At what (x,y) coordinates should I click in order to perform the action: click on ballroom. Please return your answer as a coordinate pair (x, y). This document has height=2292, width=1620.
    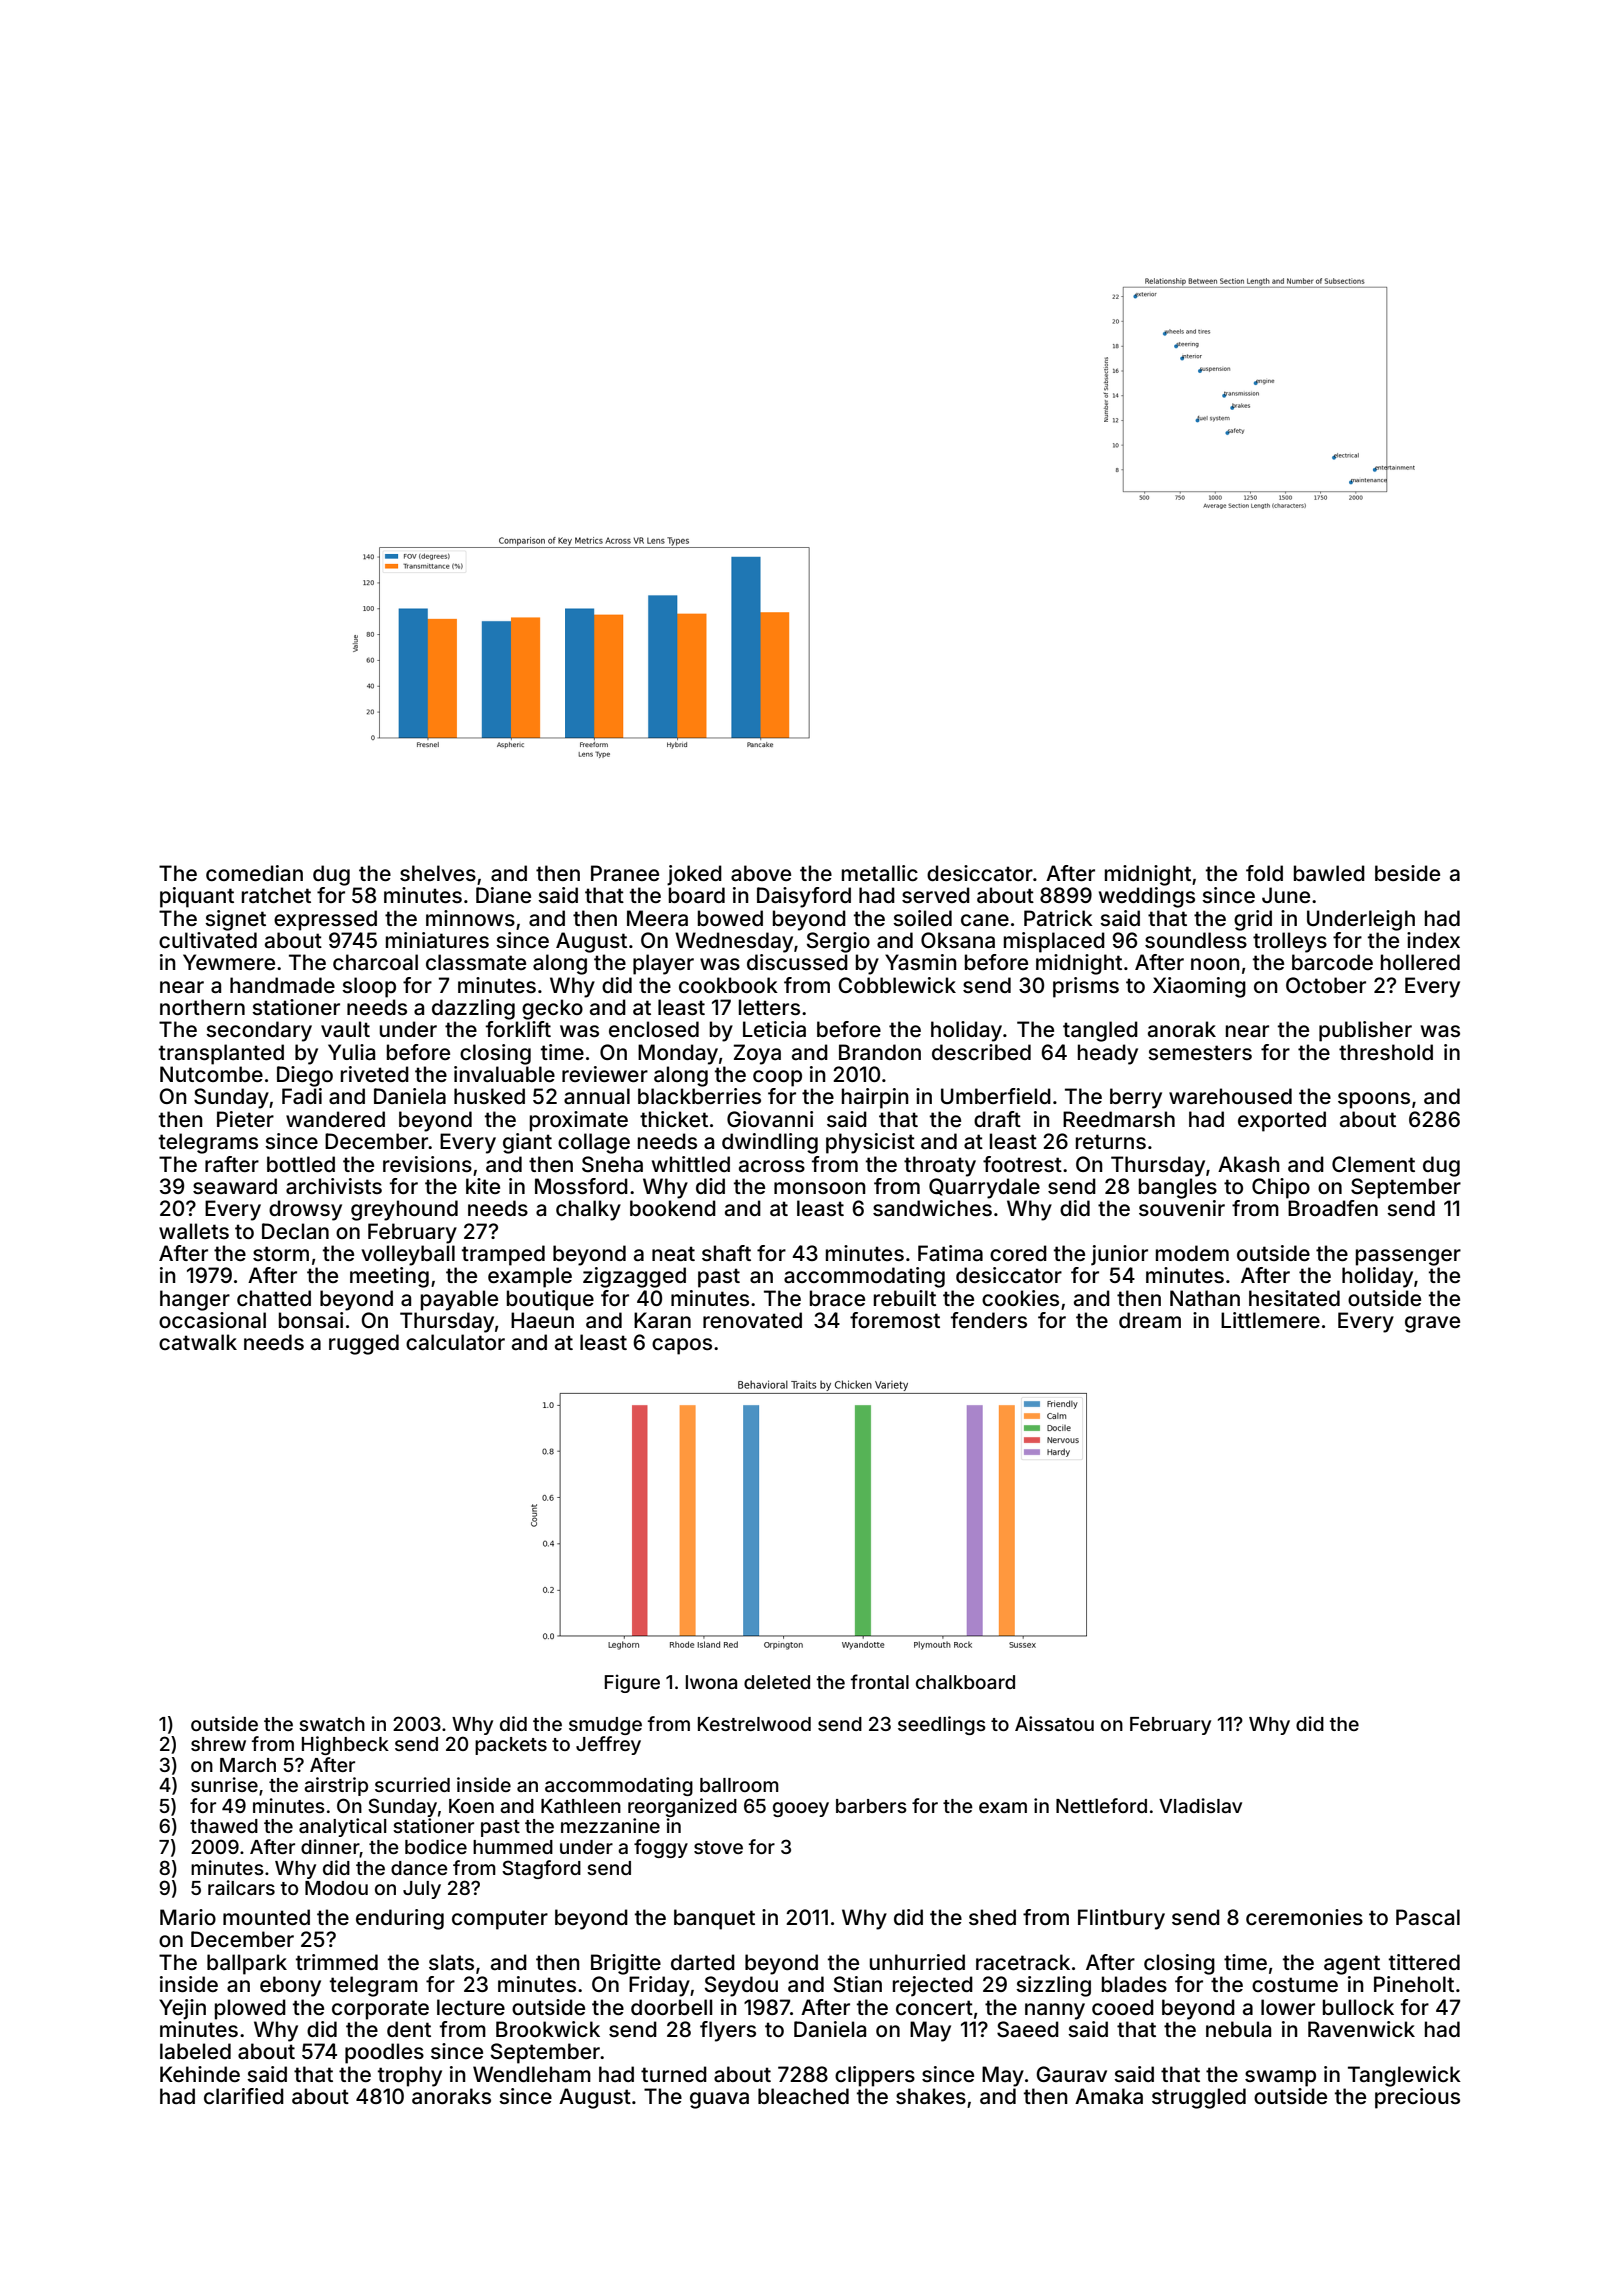
    Looking at the image, I should click on (739, 1785).
